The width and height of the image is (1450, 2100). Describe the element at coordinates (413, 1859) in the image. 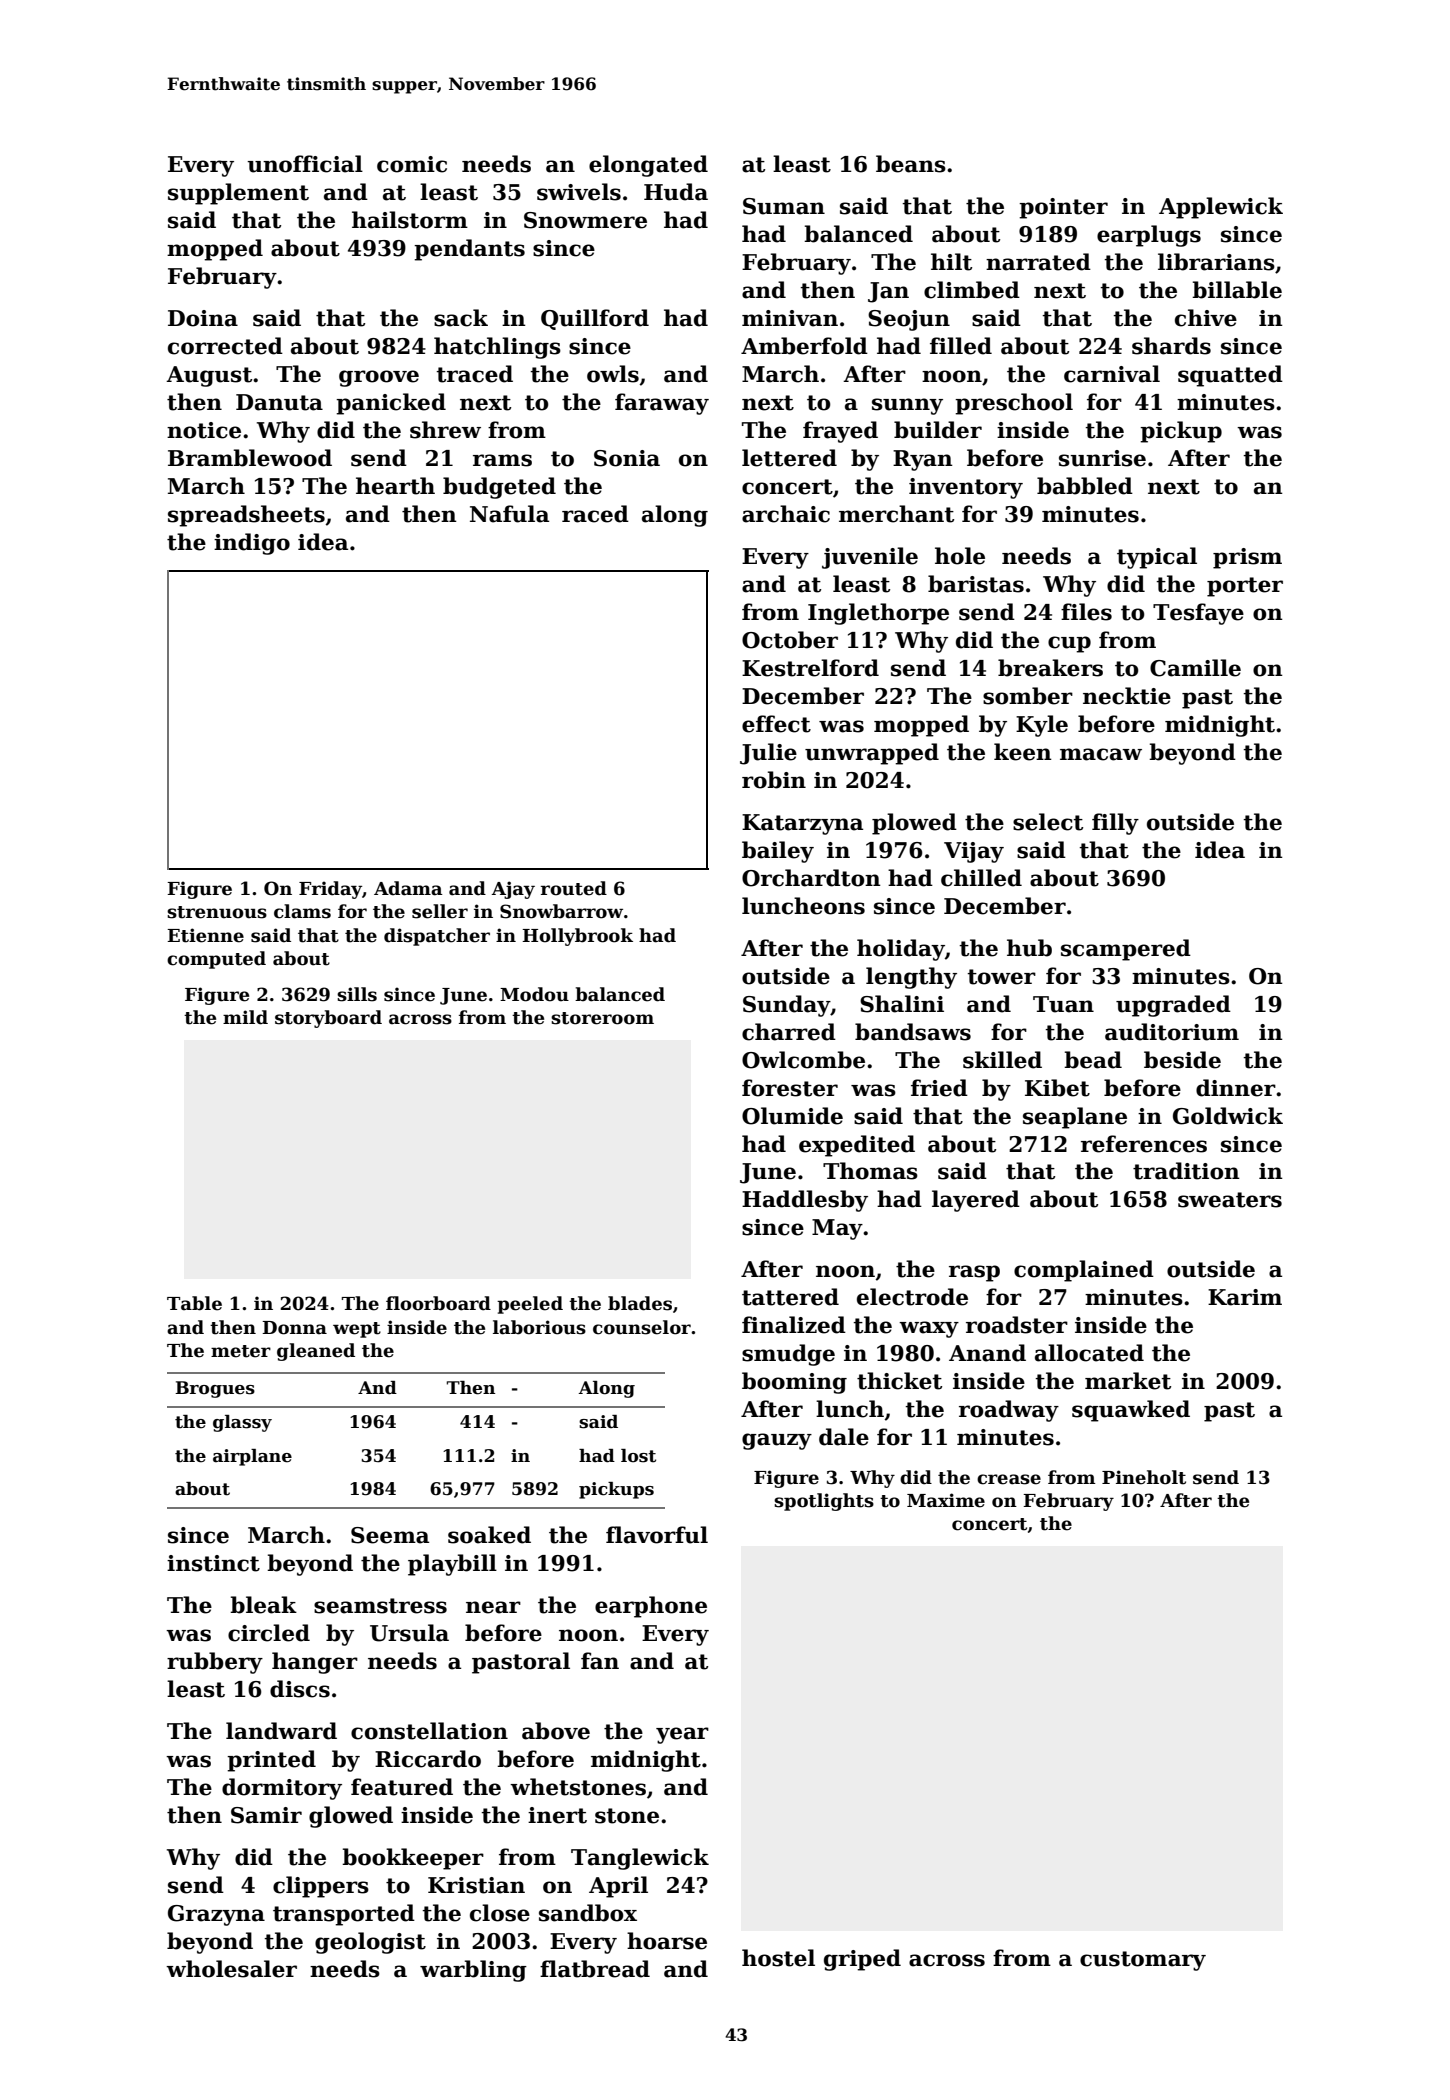

I see `bookkeeper` at that location.
